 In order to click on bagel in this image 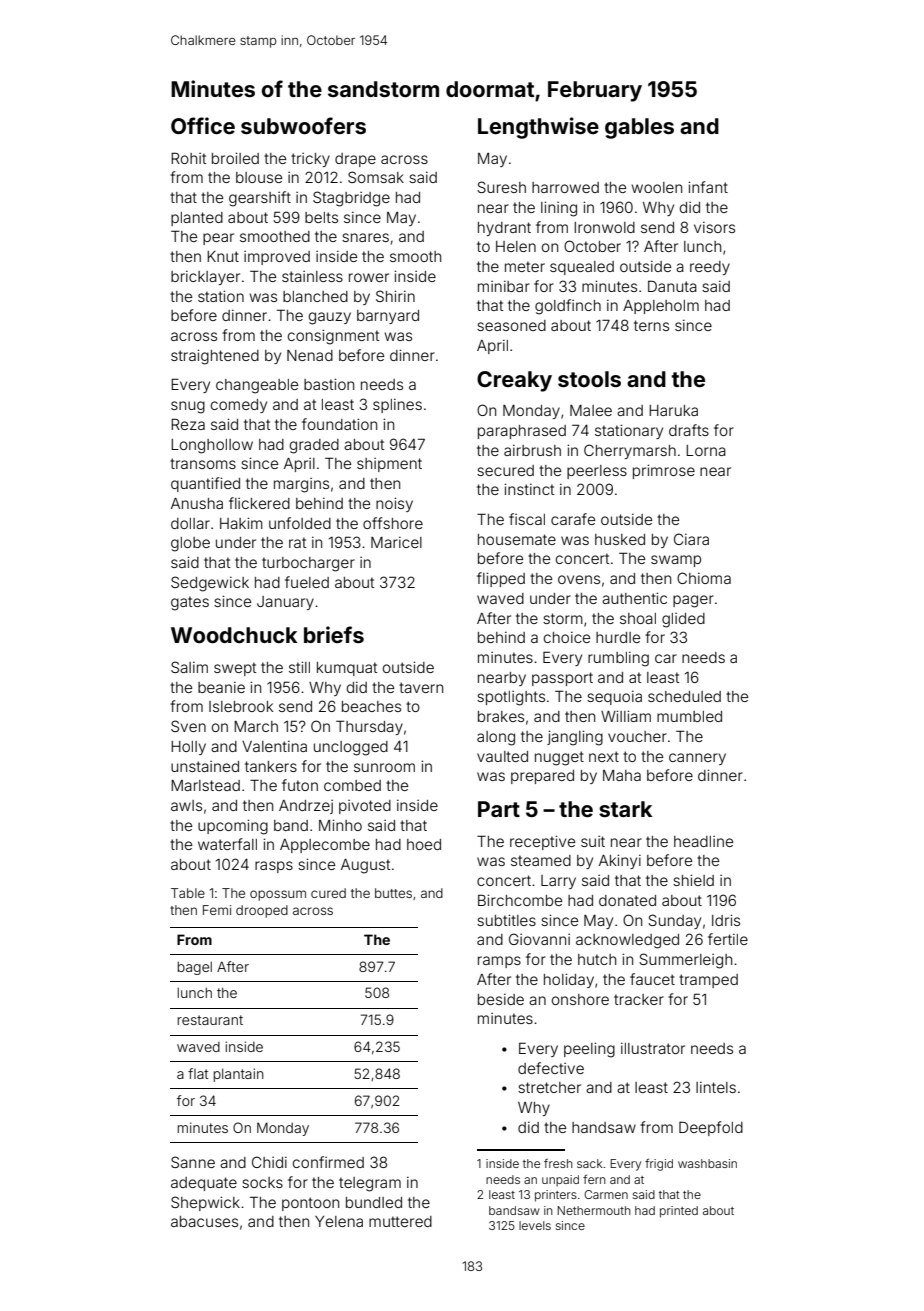, I will do `click(195, 968)`.
